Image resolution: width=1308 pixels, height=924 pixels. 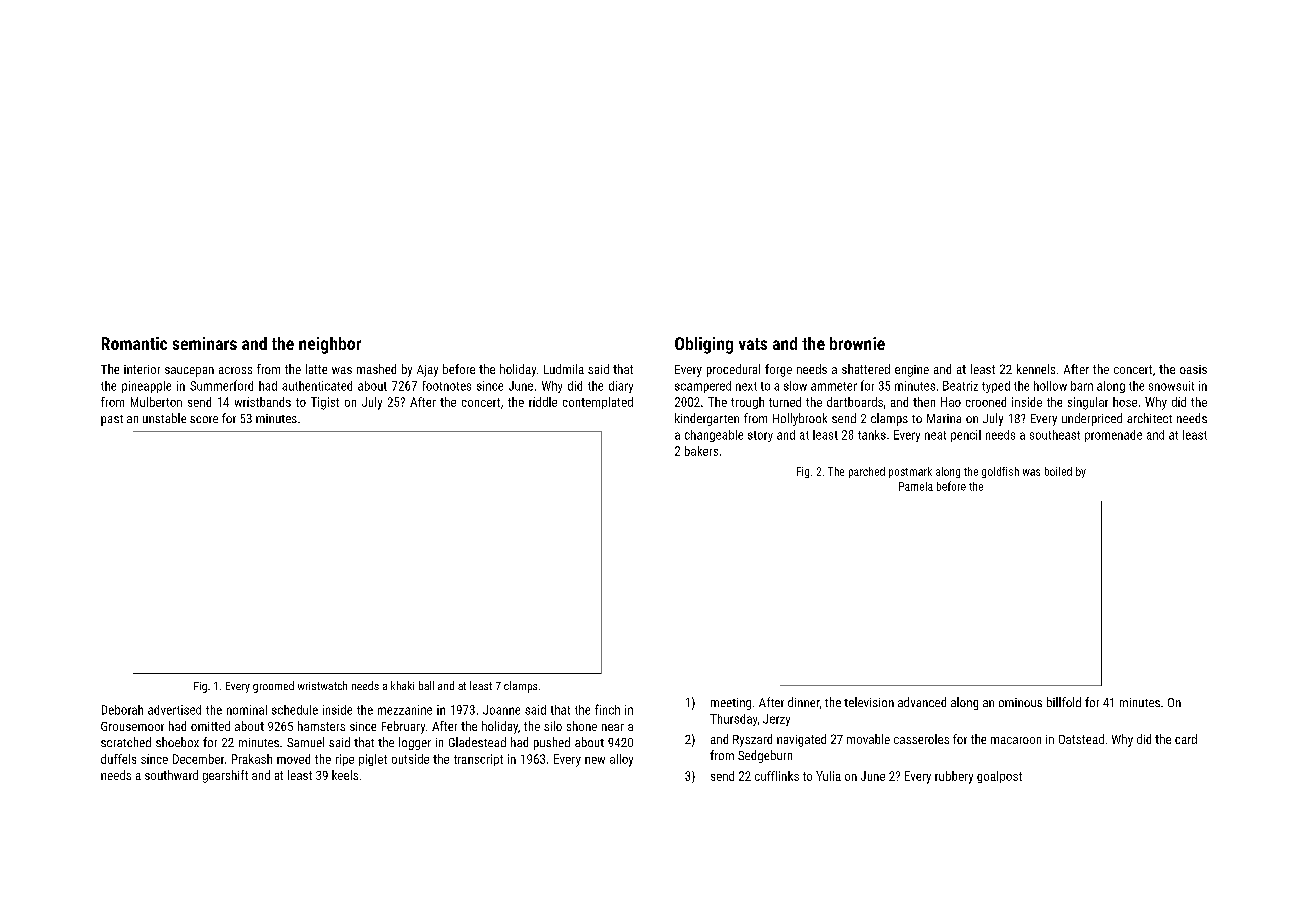 I want to click on Romantic, so click(x=134, y=343).
